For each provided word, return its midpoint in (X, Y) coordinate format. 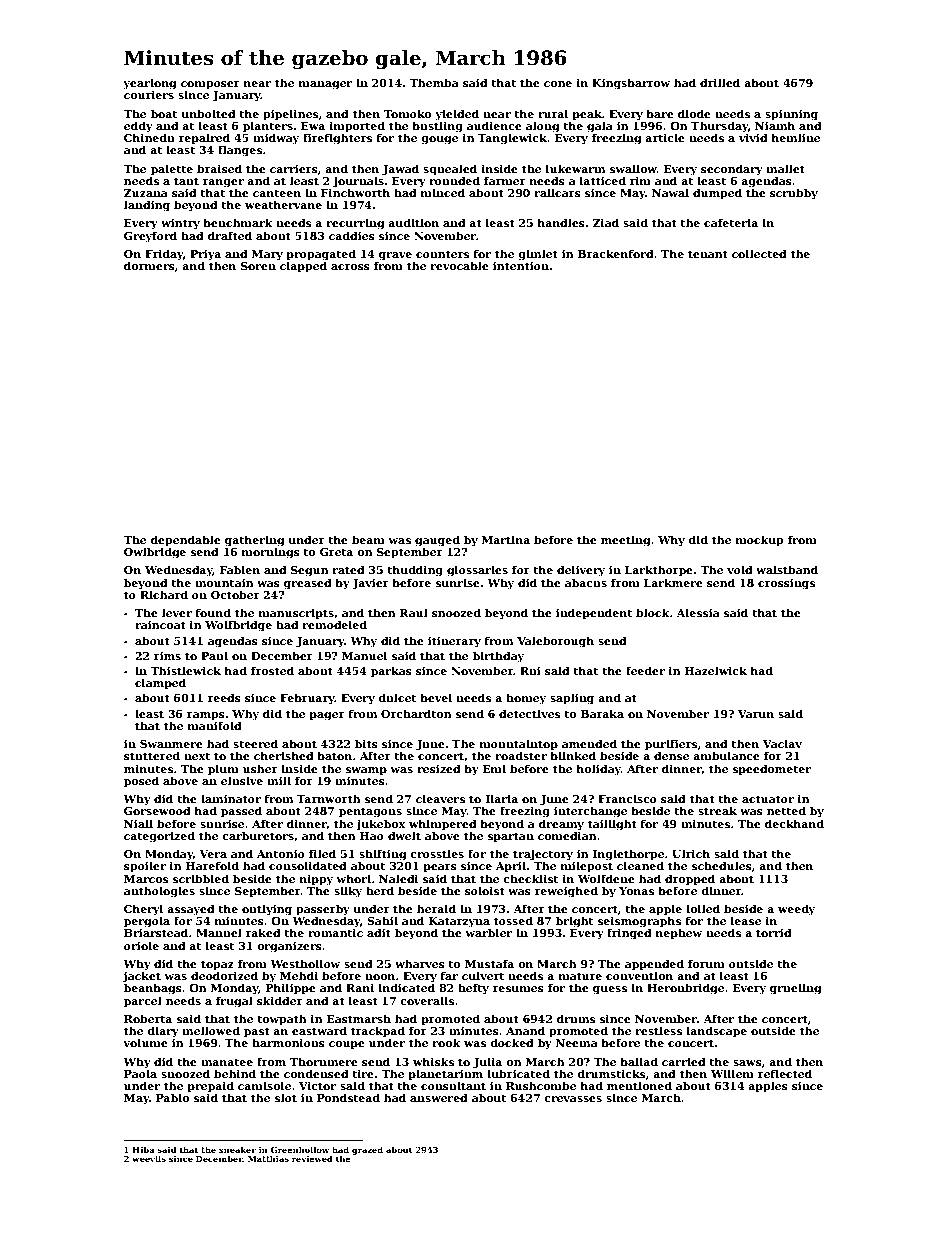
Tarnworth (329, 798)
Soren (258, 266)
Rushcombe (541, 1085)
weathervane (283, 204)
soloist (485, 890)
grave (395, 256)
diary (163, 1032)
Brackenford (616, 253)
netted (786, 810)
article (665, 137)
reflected (785, 1073)
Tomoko (407, 113)
